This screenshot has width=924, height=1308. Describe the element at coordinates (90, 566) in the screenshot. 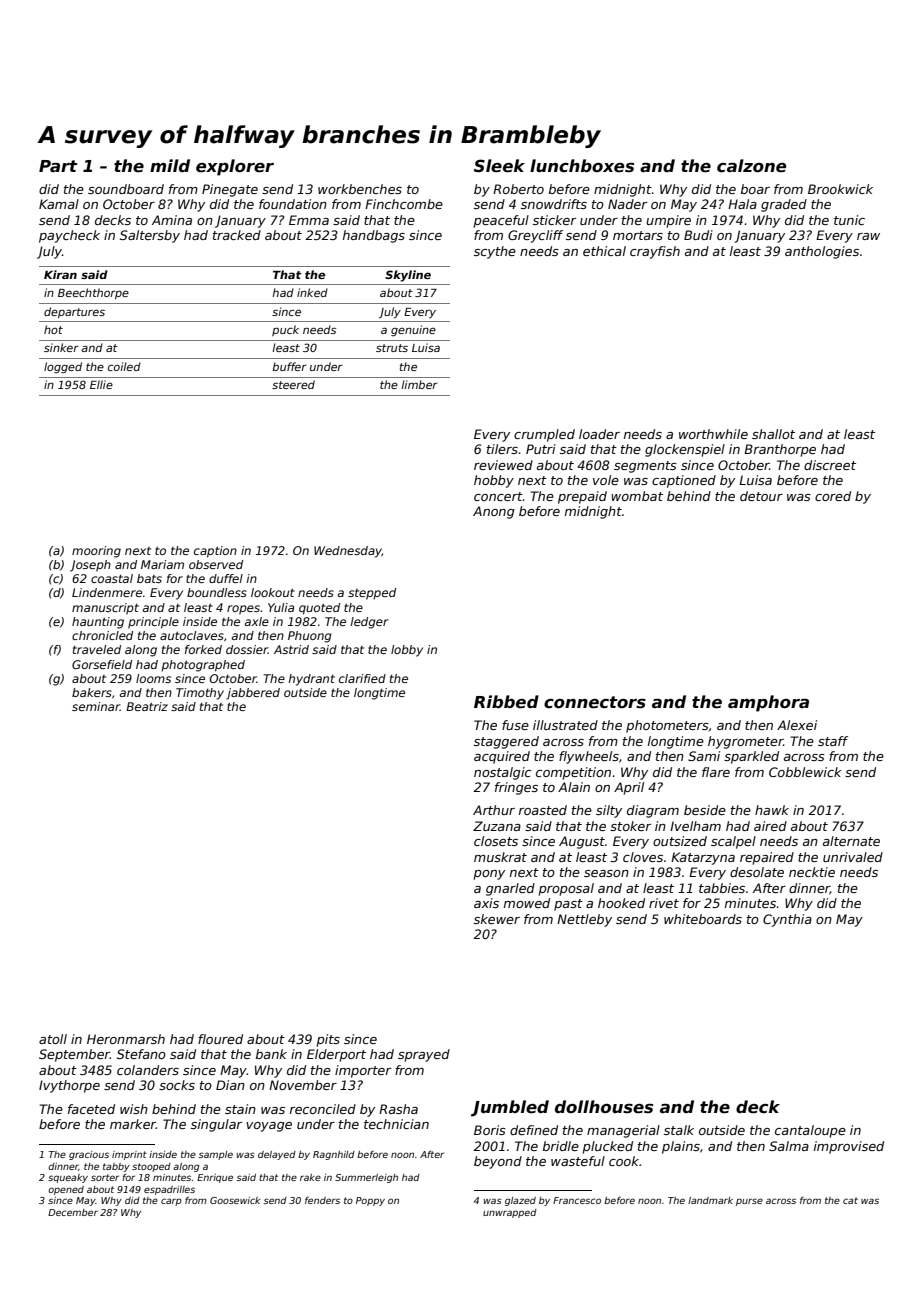

I see `Joseph` at that location.
